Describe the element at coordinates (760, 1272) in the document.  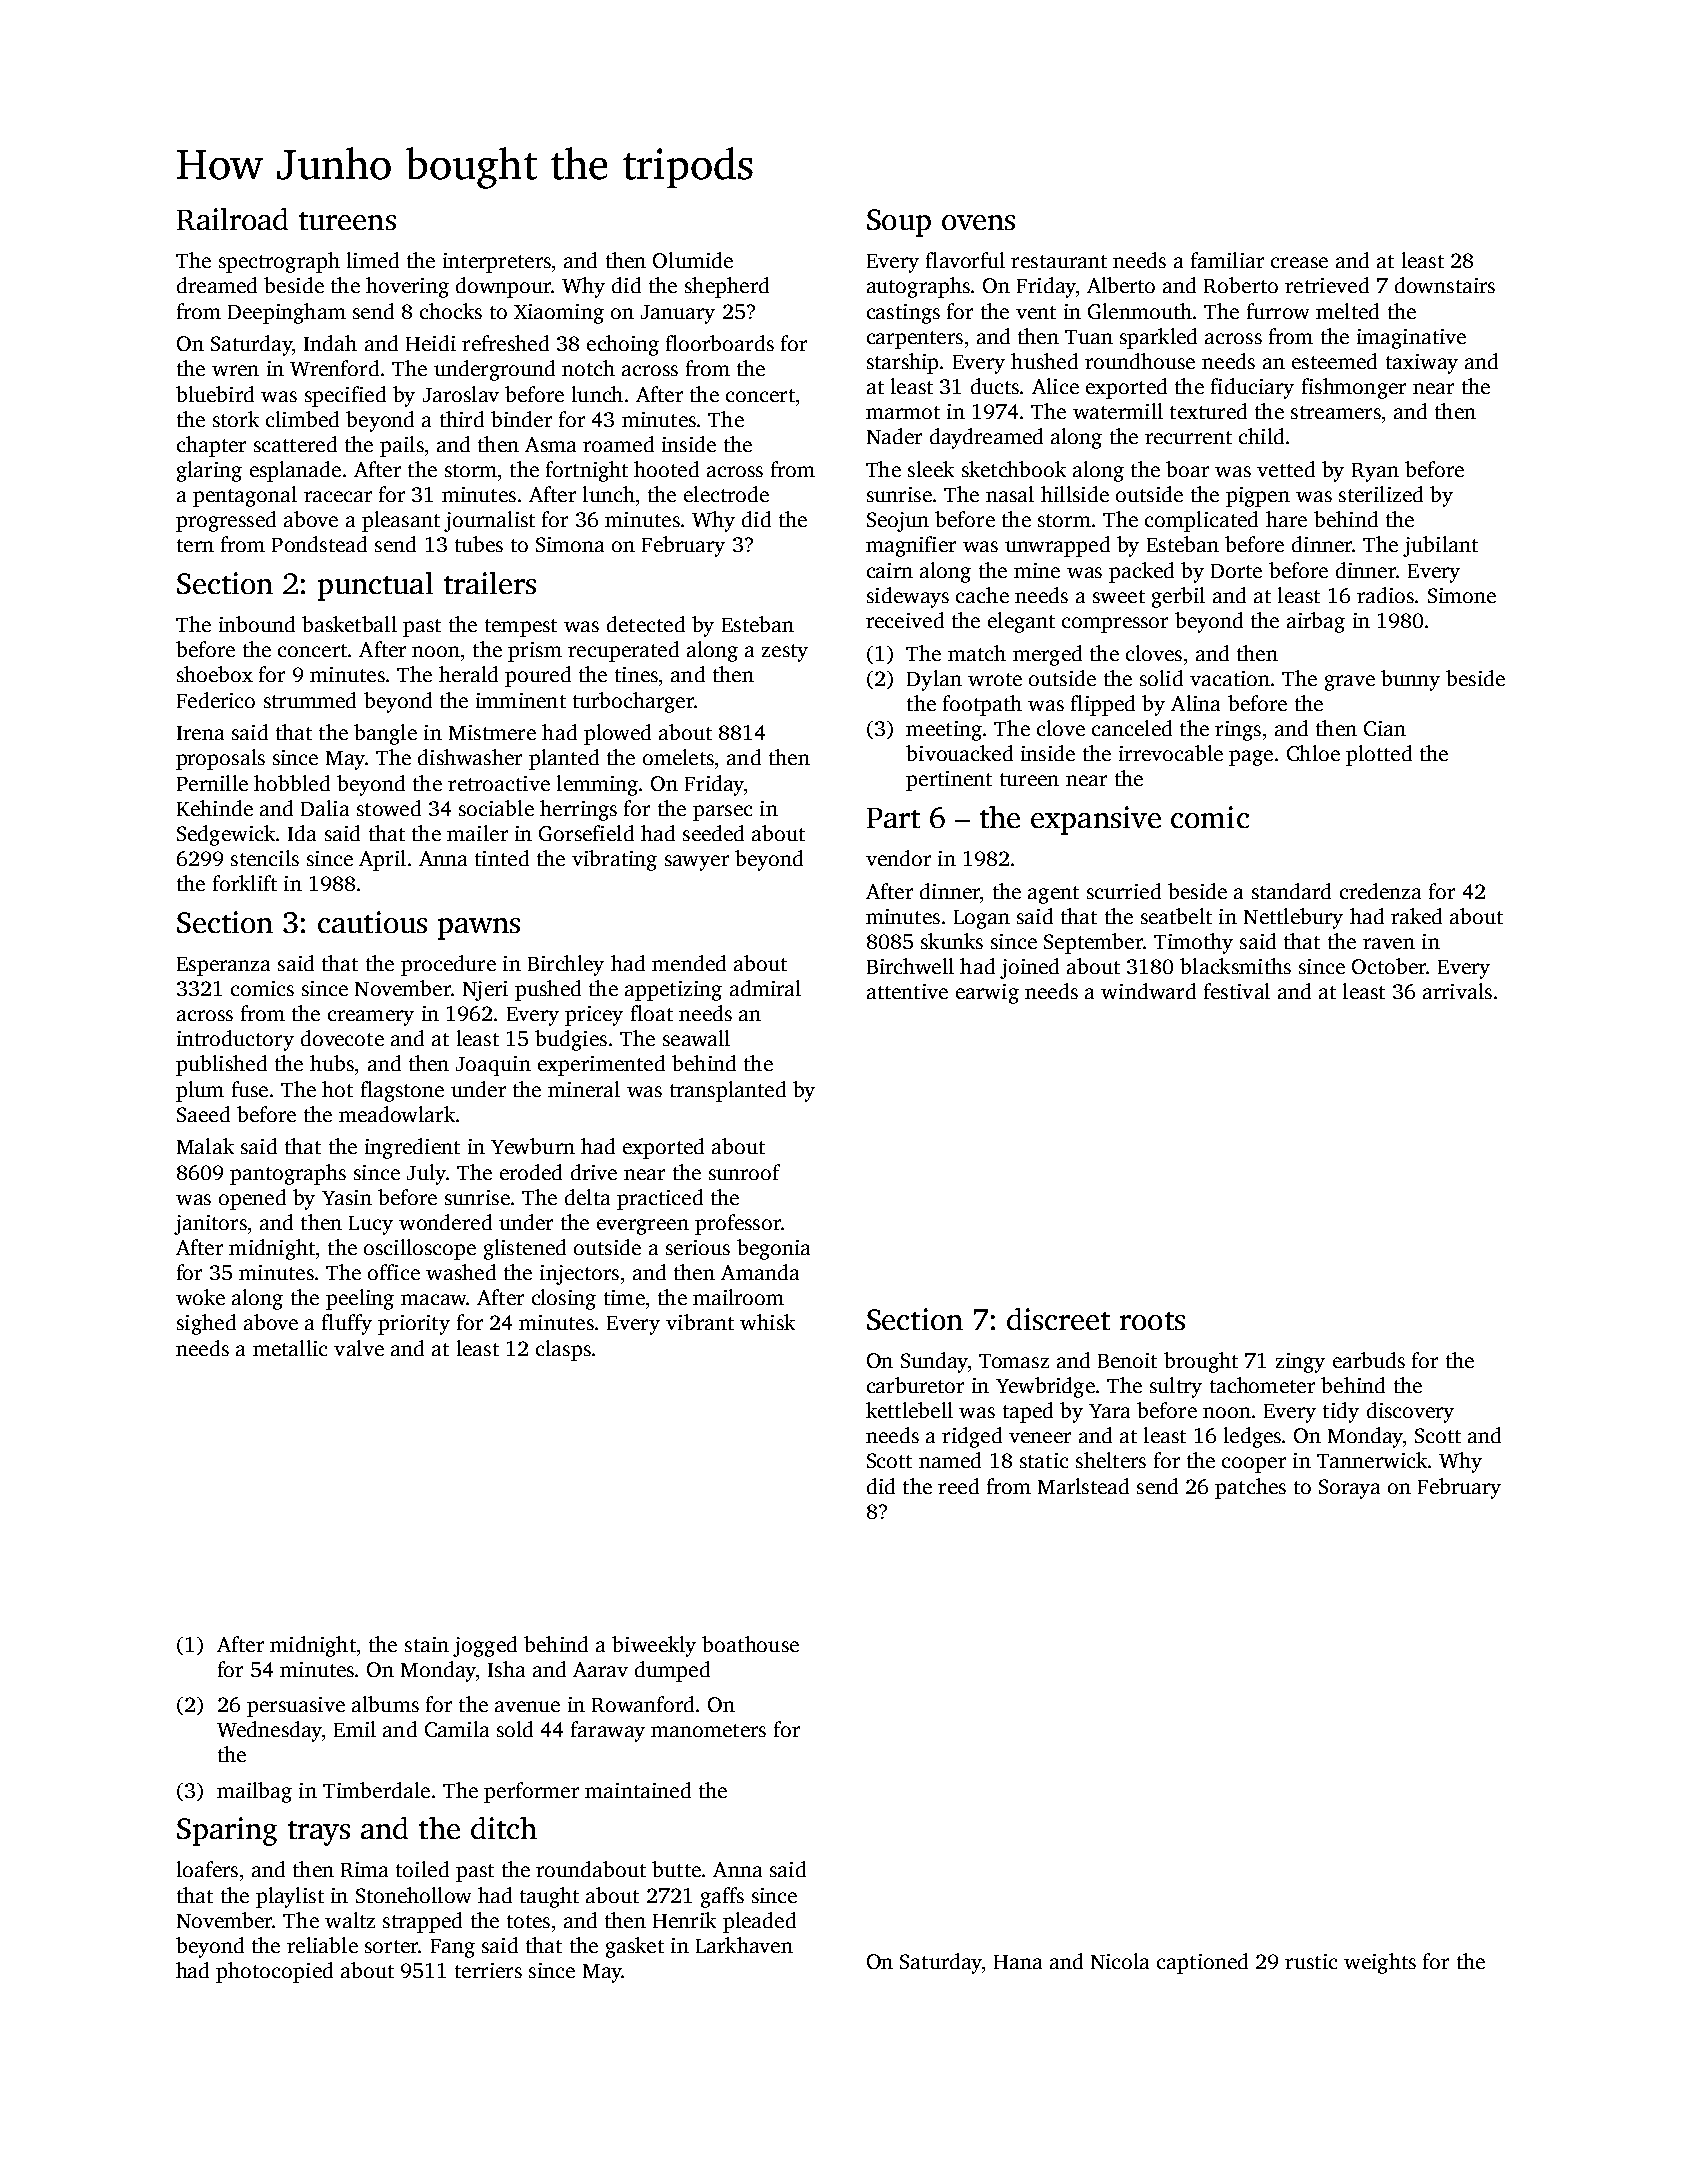
I see `Amanda` at that location.
